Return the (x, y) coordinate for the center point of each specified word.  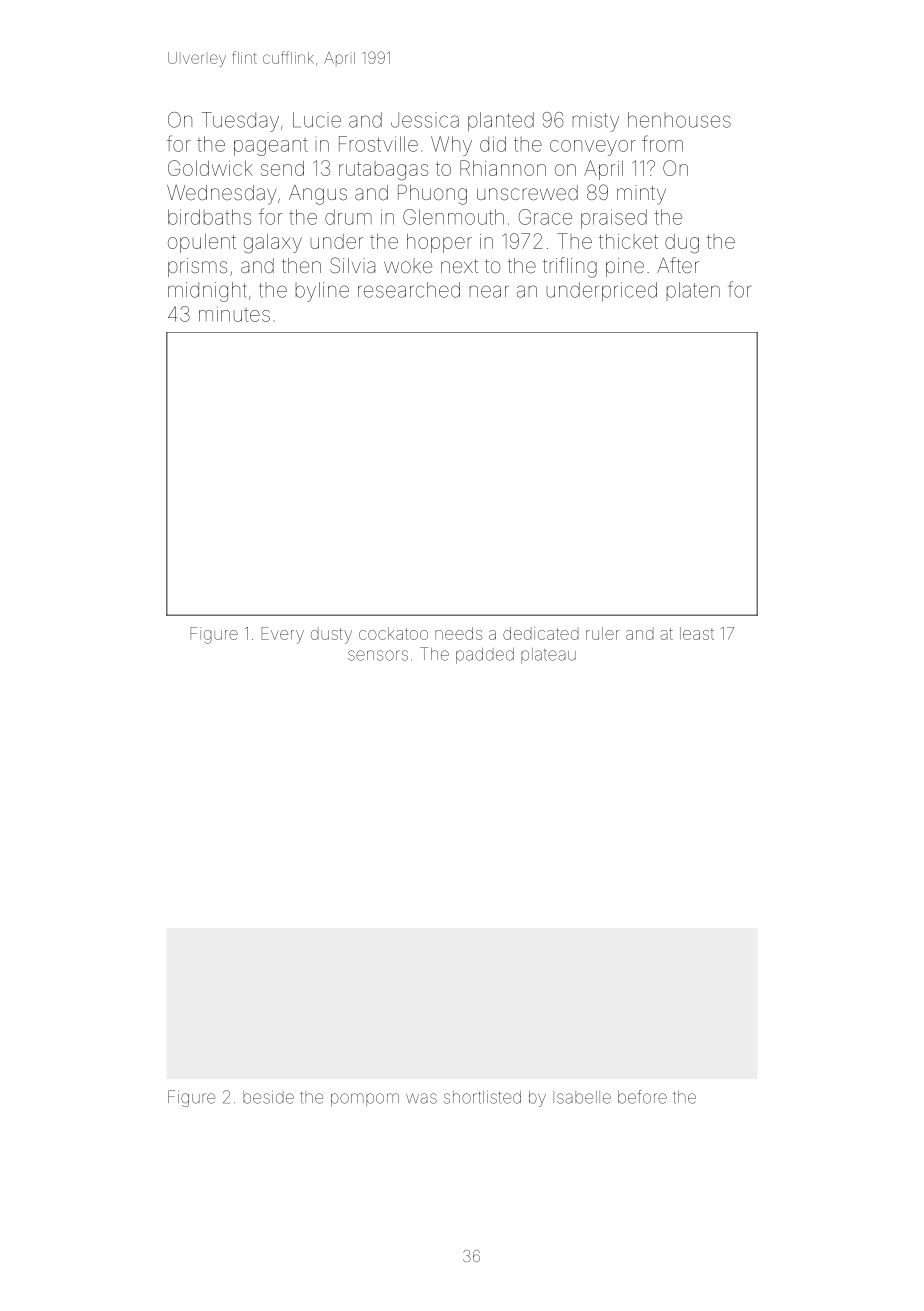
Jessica (425, 120)
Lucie (317, 120)
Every (282, 635)
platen (693, 291)
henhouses (679, 120)
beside (268, 1097)
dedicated (541, 633)
